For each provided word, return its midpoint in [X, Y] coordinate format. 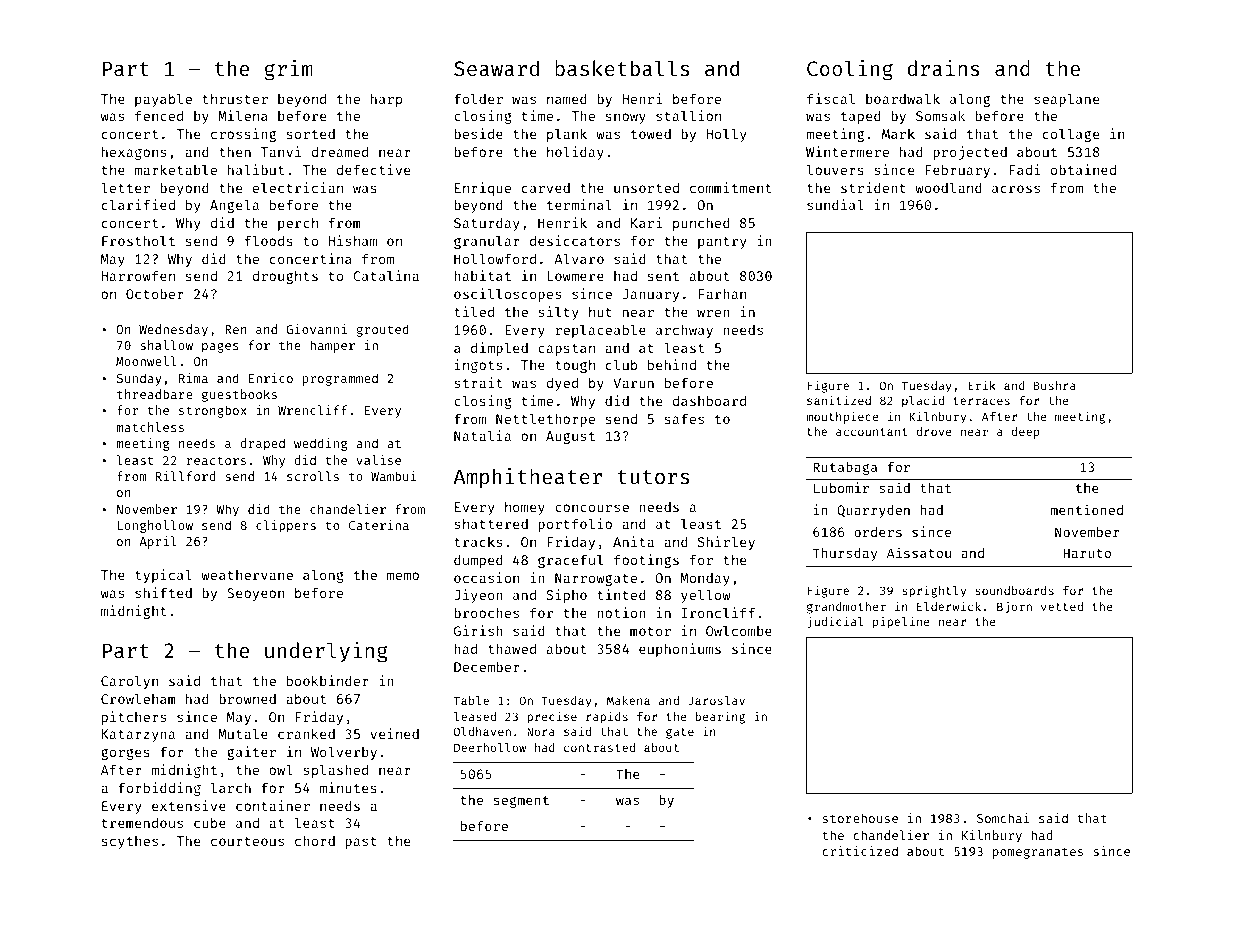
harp [386, 100]
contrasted [599, 747]
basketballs [622, 68]
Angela [234, 206]
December [487, 666]
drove [934, 431]
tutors [653, 477]
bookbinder [328, 680]
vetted [1062, 606]
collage [1071, 135]
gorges [125, 754]
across [1016, 189]
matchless [150, 427]
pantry [722, 243]
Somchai [1003, 818]
